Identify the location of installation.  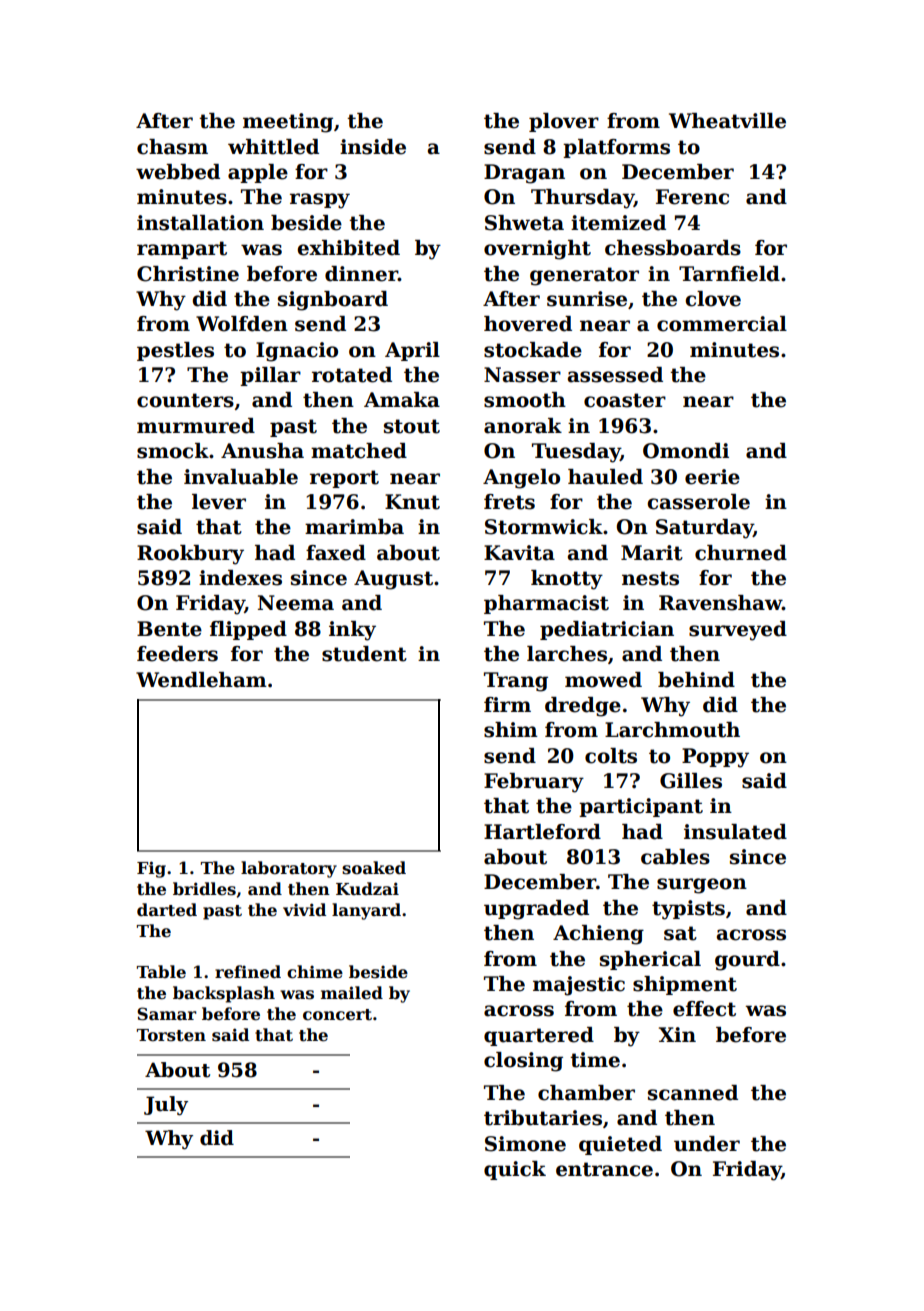
(200, 223).
